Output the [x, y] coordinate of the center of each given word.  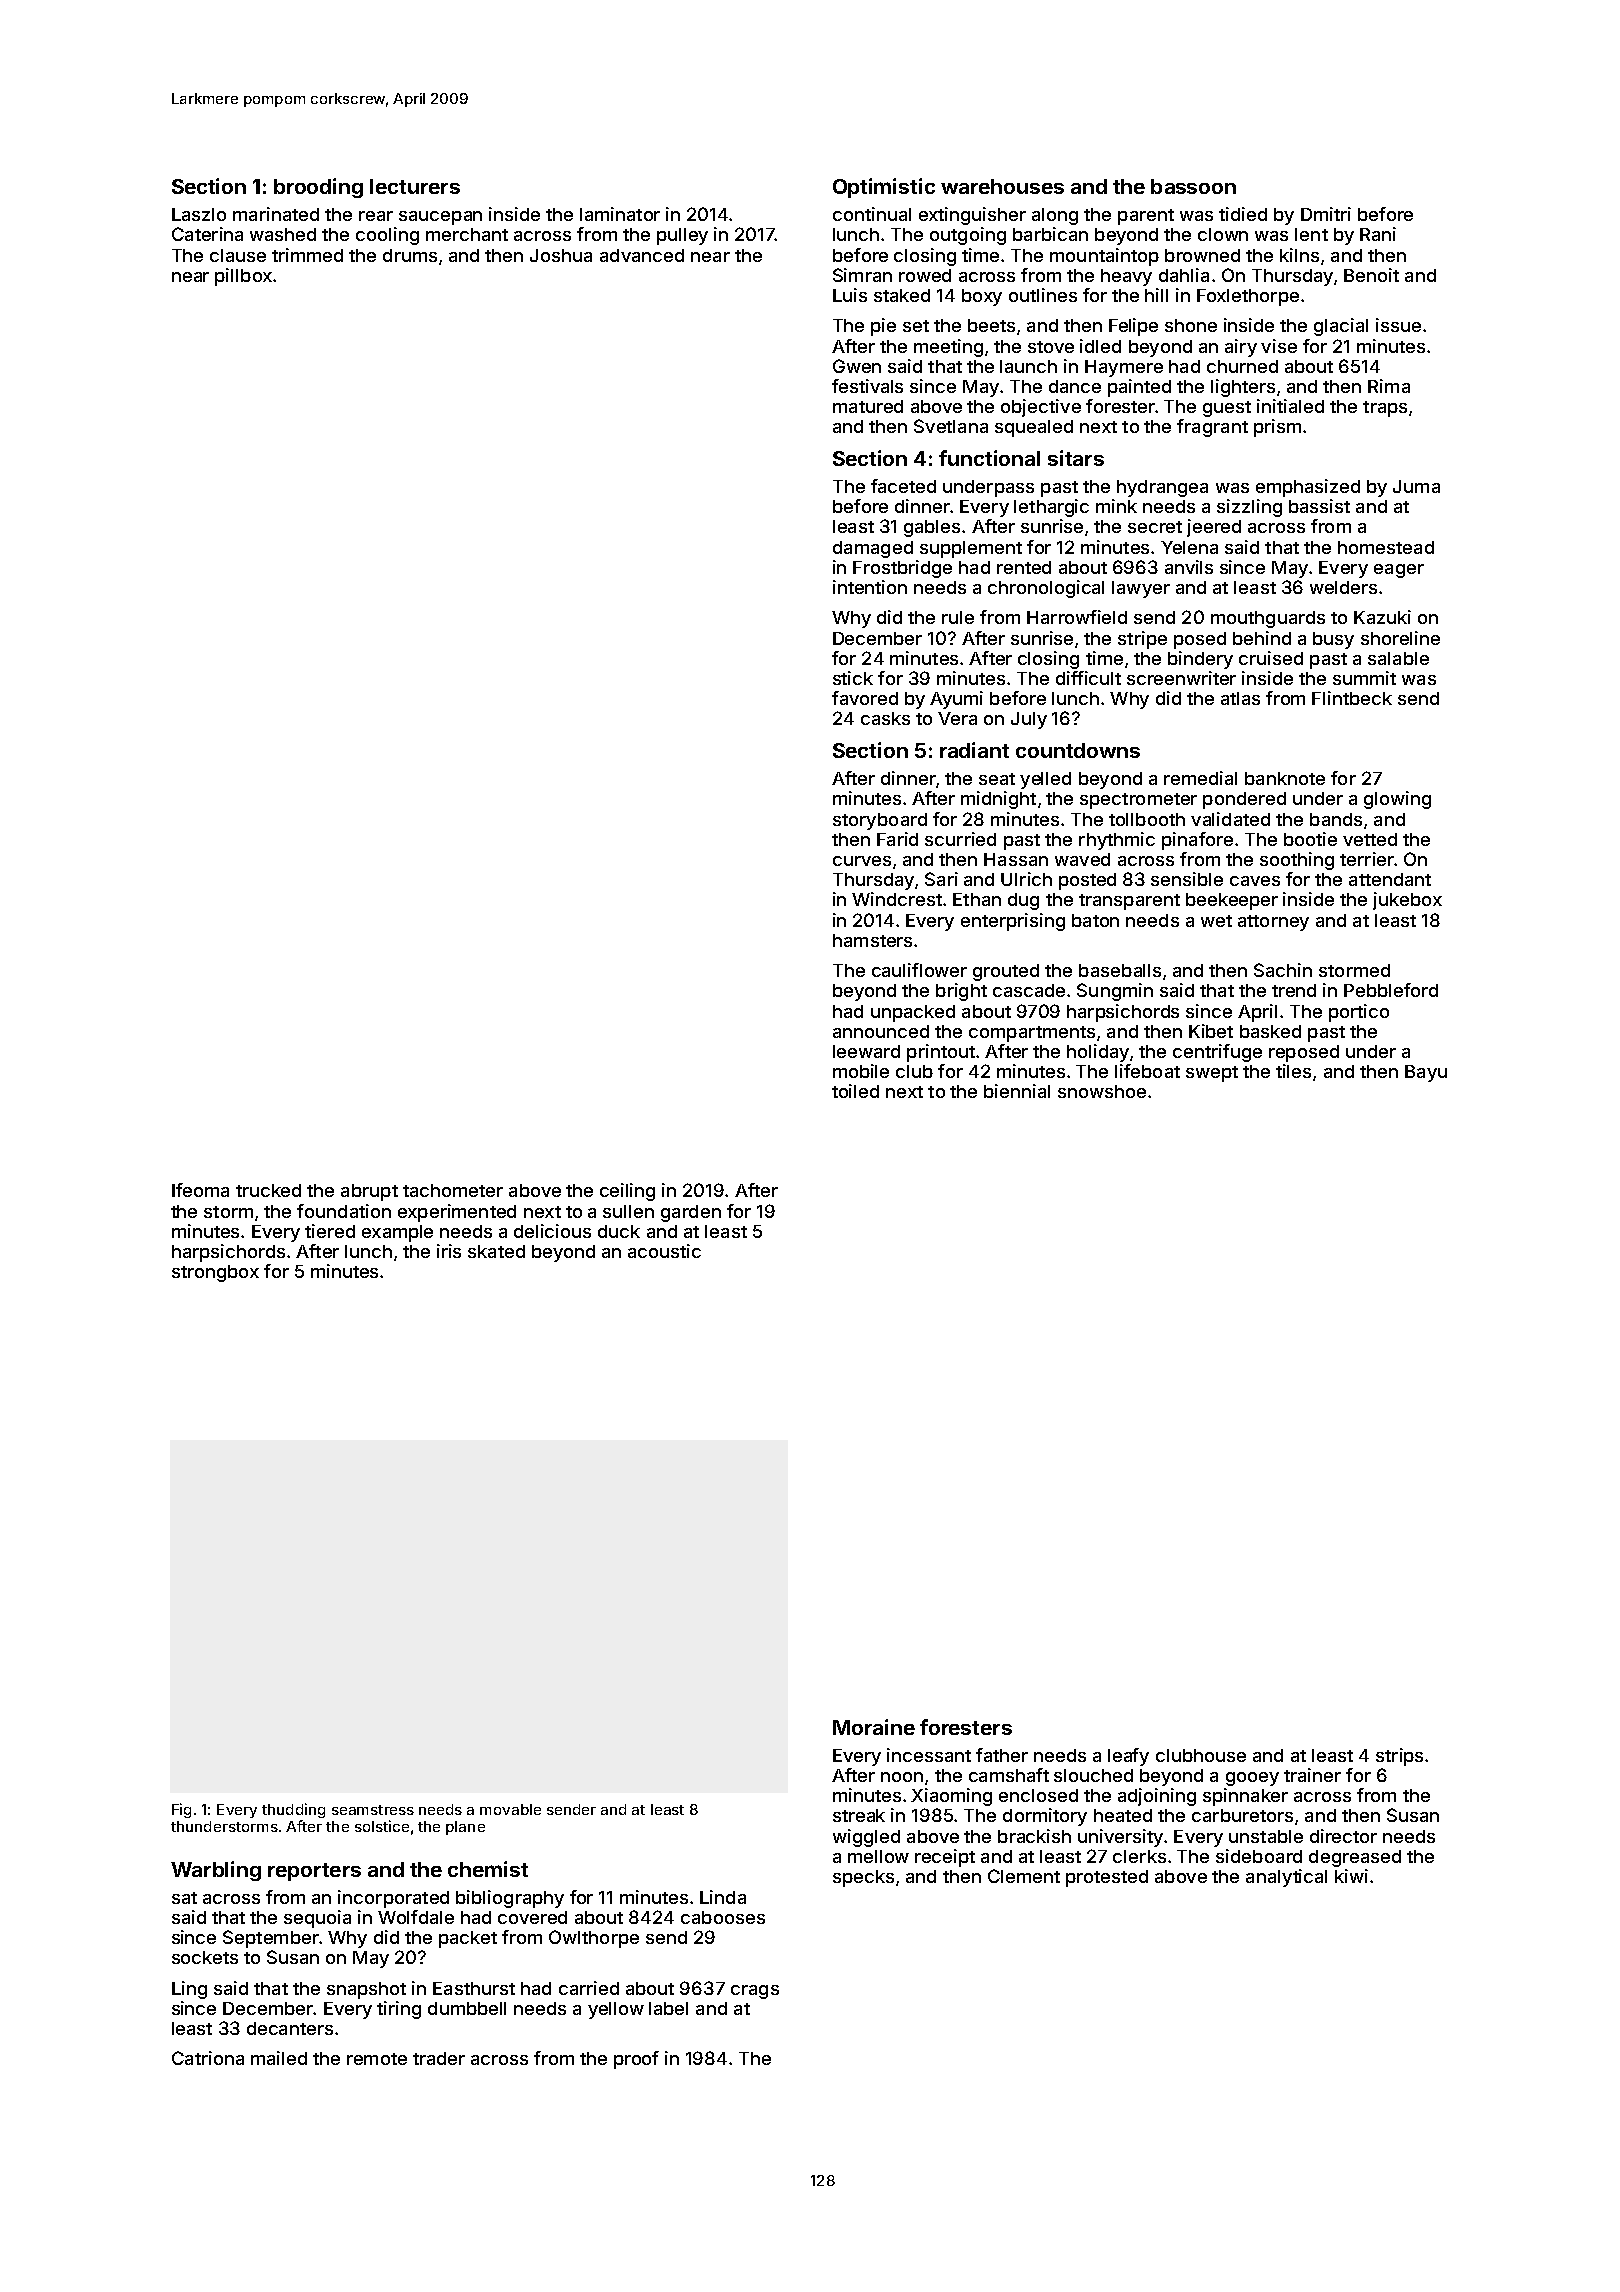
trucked [268, 1190]
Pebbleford [1391, 990]
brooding [318, 188]
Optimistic [884, 188]
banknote [1285, 778]
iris [449, 1251]
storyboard [880, 821]
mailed [279, 2058]
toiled [855, 1091]
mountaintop [1104, 257]
